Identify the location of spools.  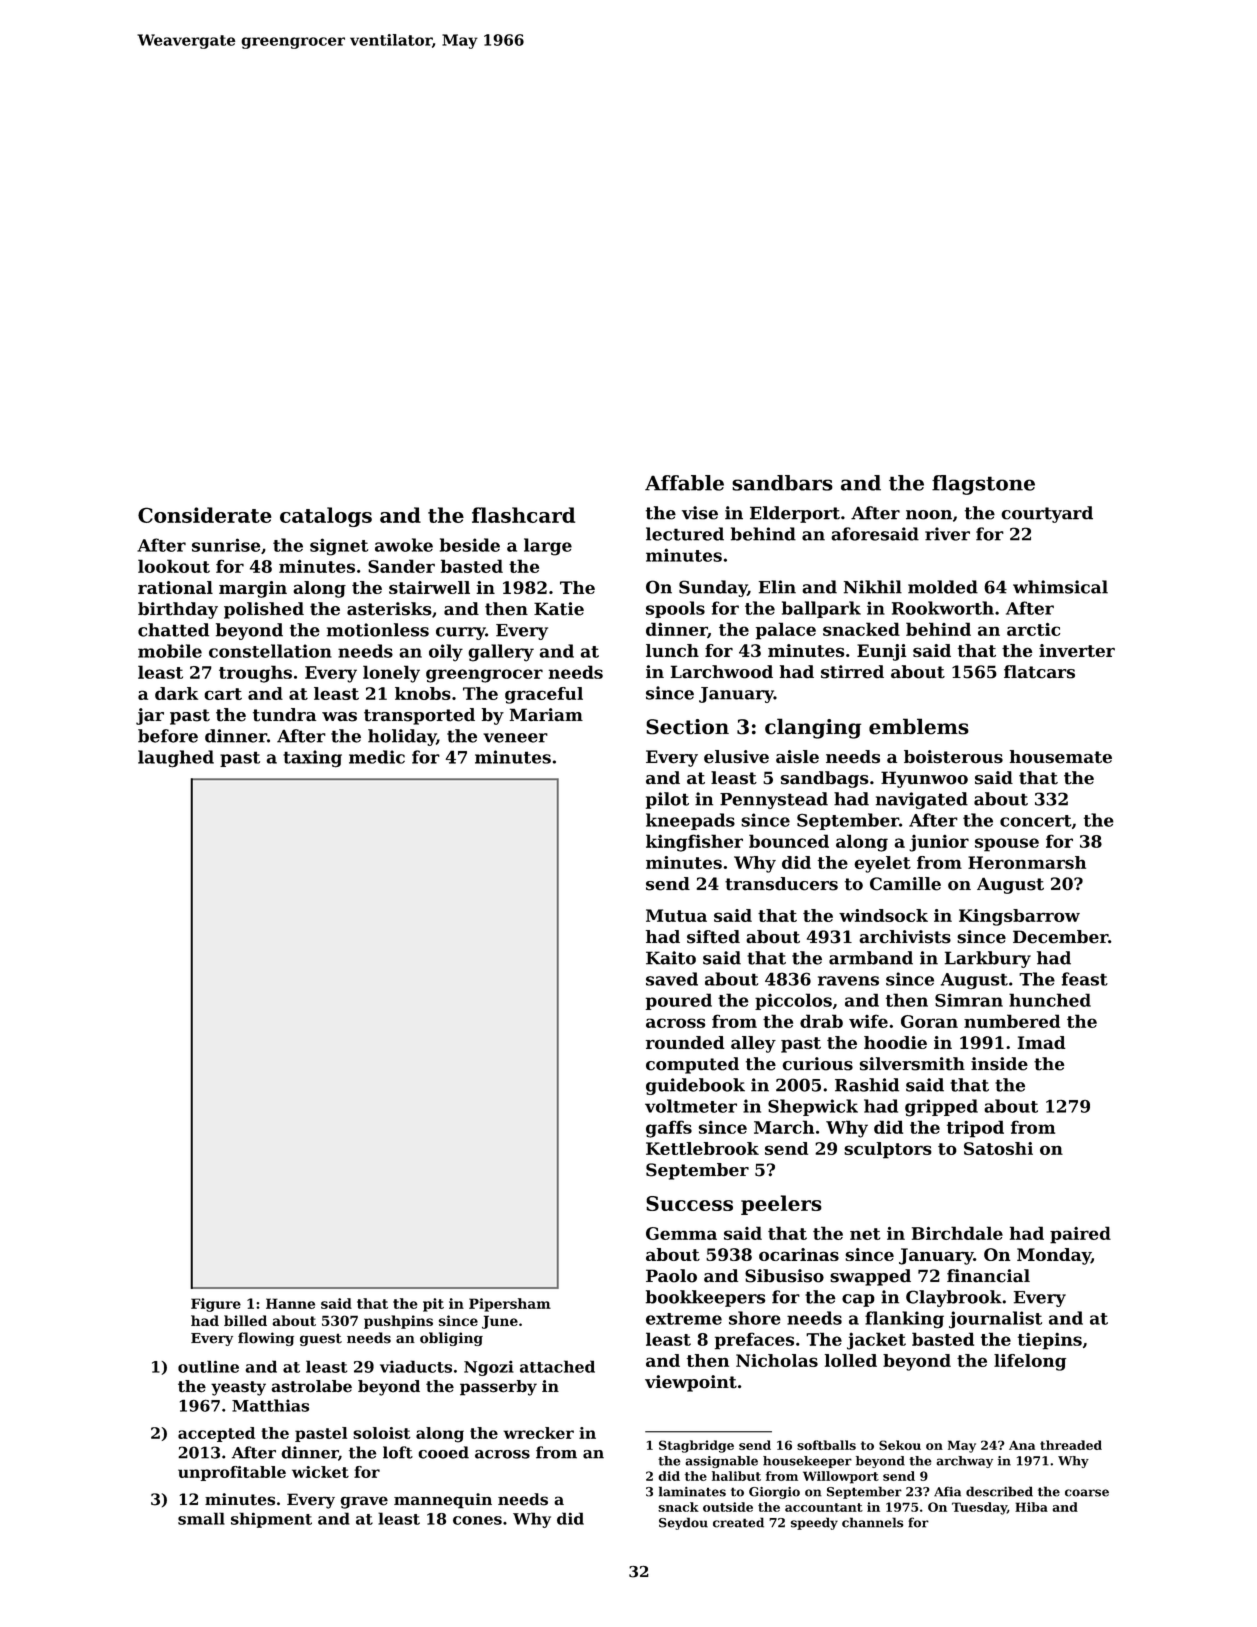
(675, 609).
